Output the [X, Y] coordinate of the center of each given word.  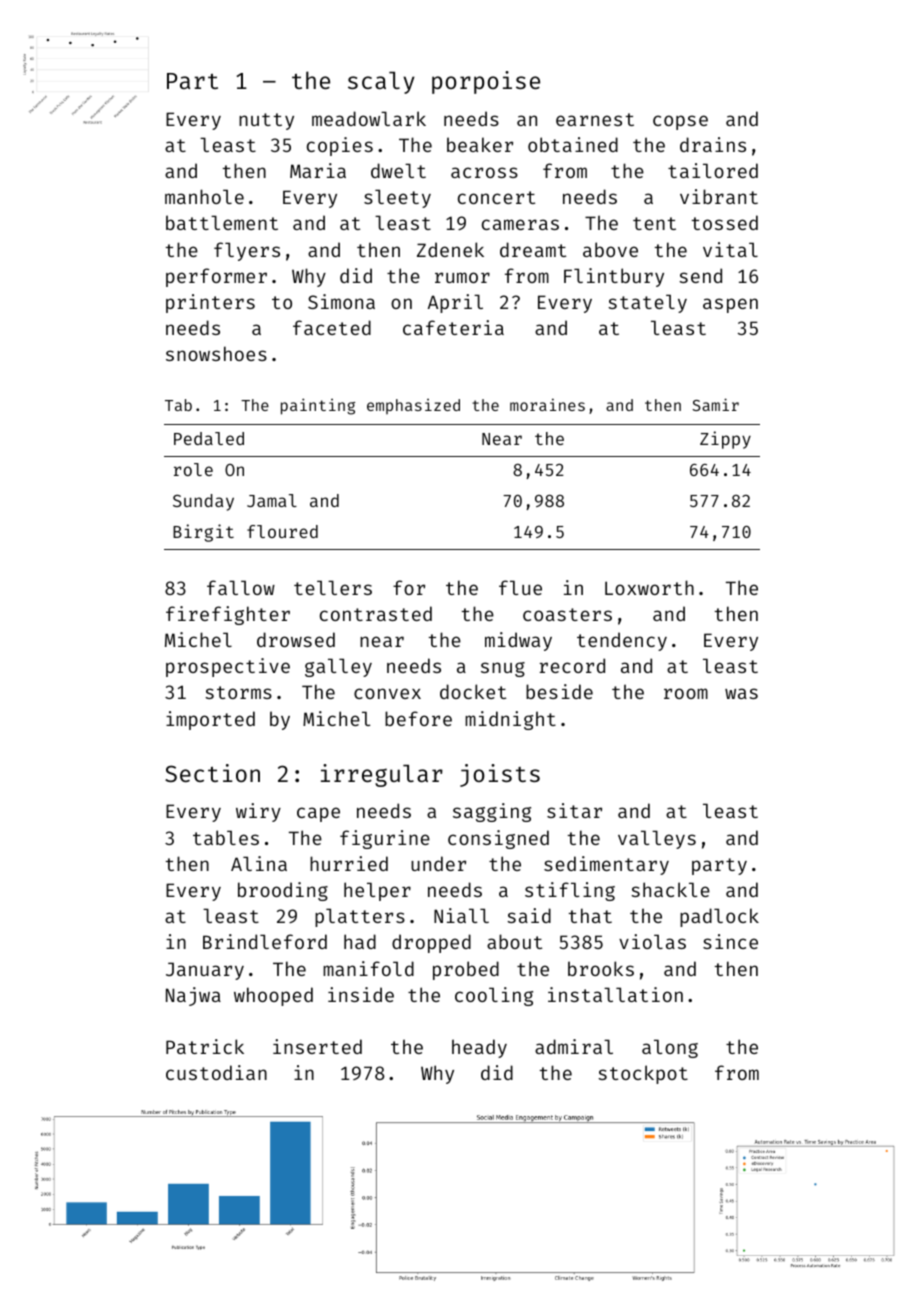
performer [216, 277]
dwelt [398, 170]
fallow [241, 587]
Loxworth [649, 587]
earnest [595, 119]
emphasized [413, 406]
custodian [216, 1072]
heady [479, 1048]
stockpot [643, 1074]
